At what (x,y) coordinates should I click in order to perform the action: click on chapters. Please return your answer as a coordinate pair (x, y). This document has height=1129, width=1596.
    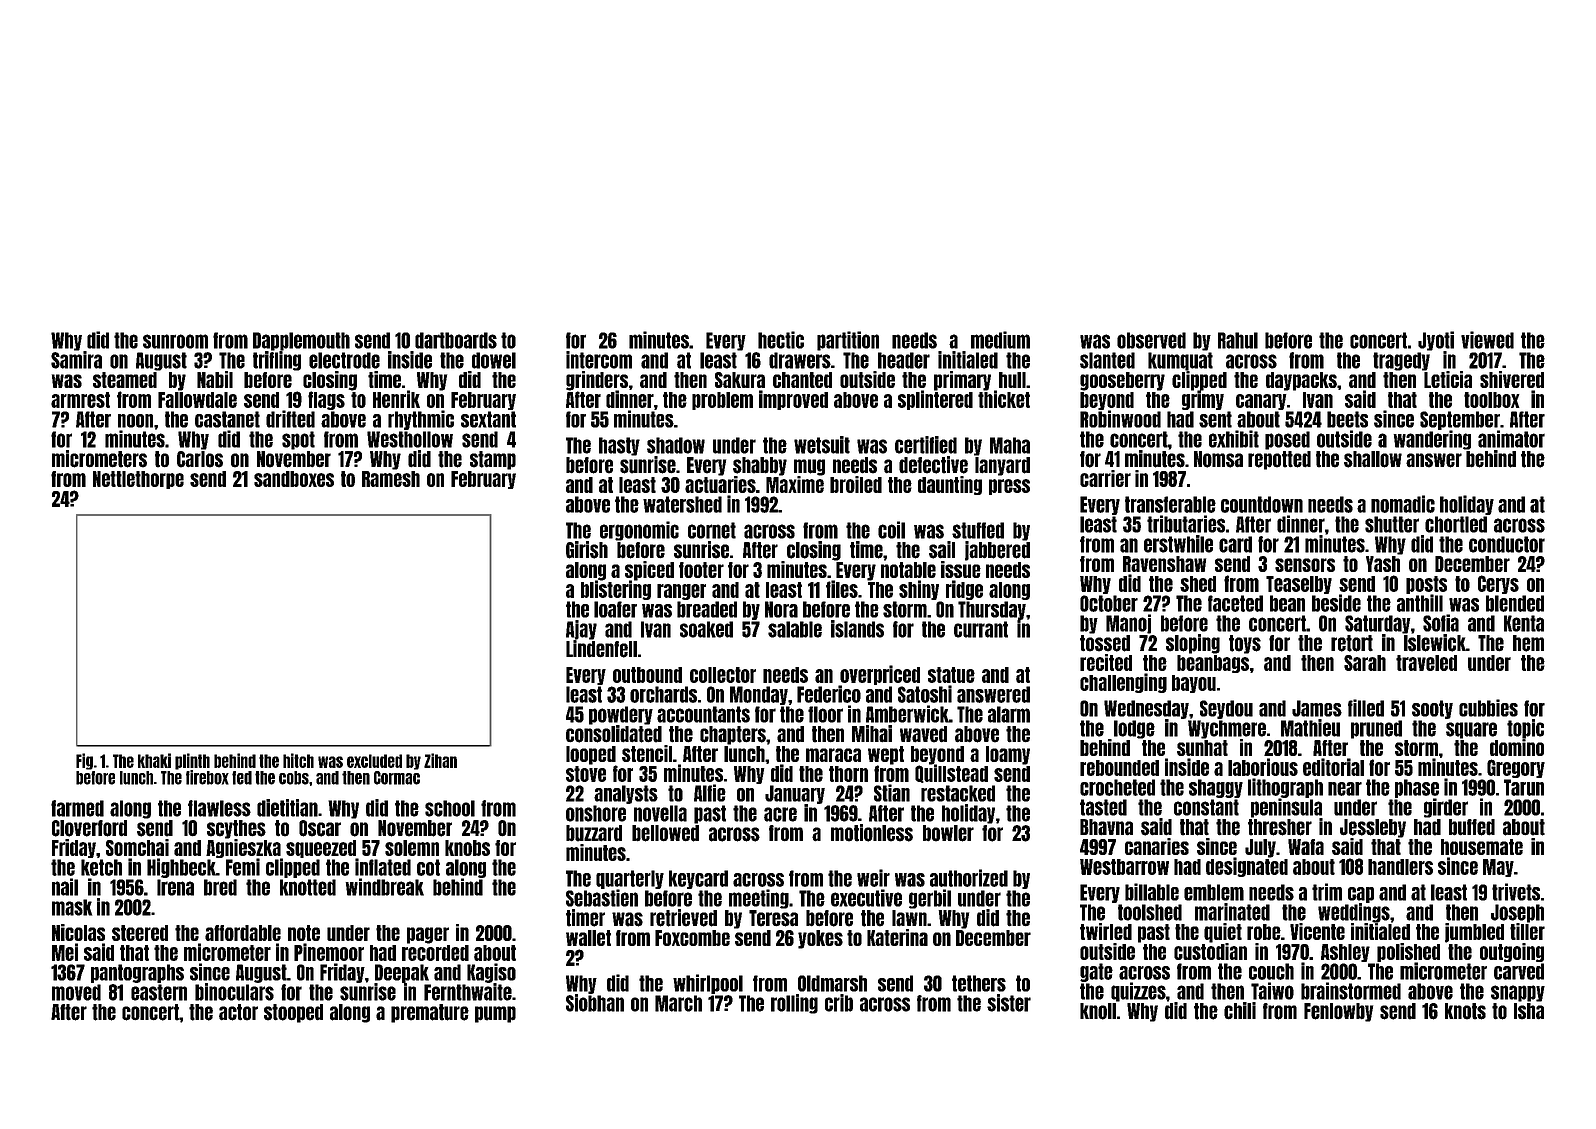
    Looking at the image, I should click on (733, 735).
